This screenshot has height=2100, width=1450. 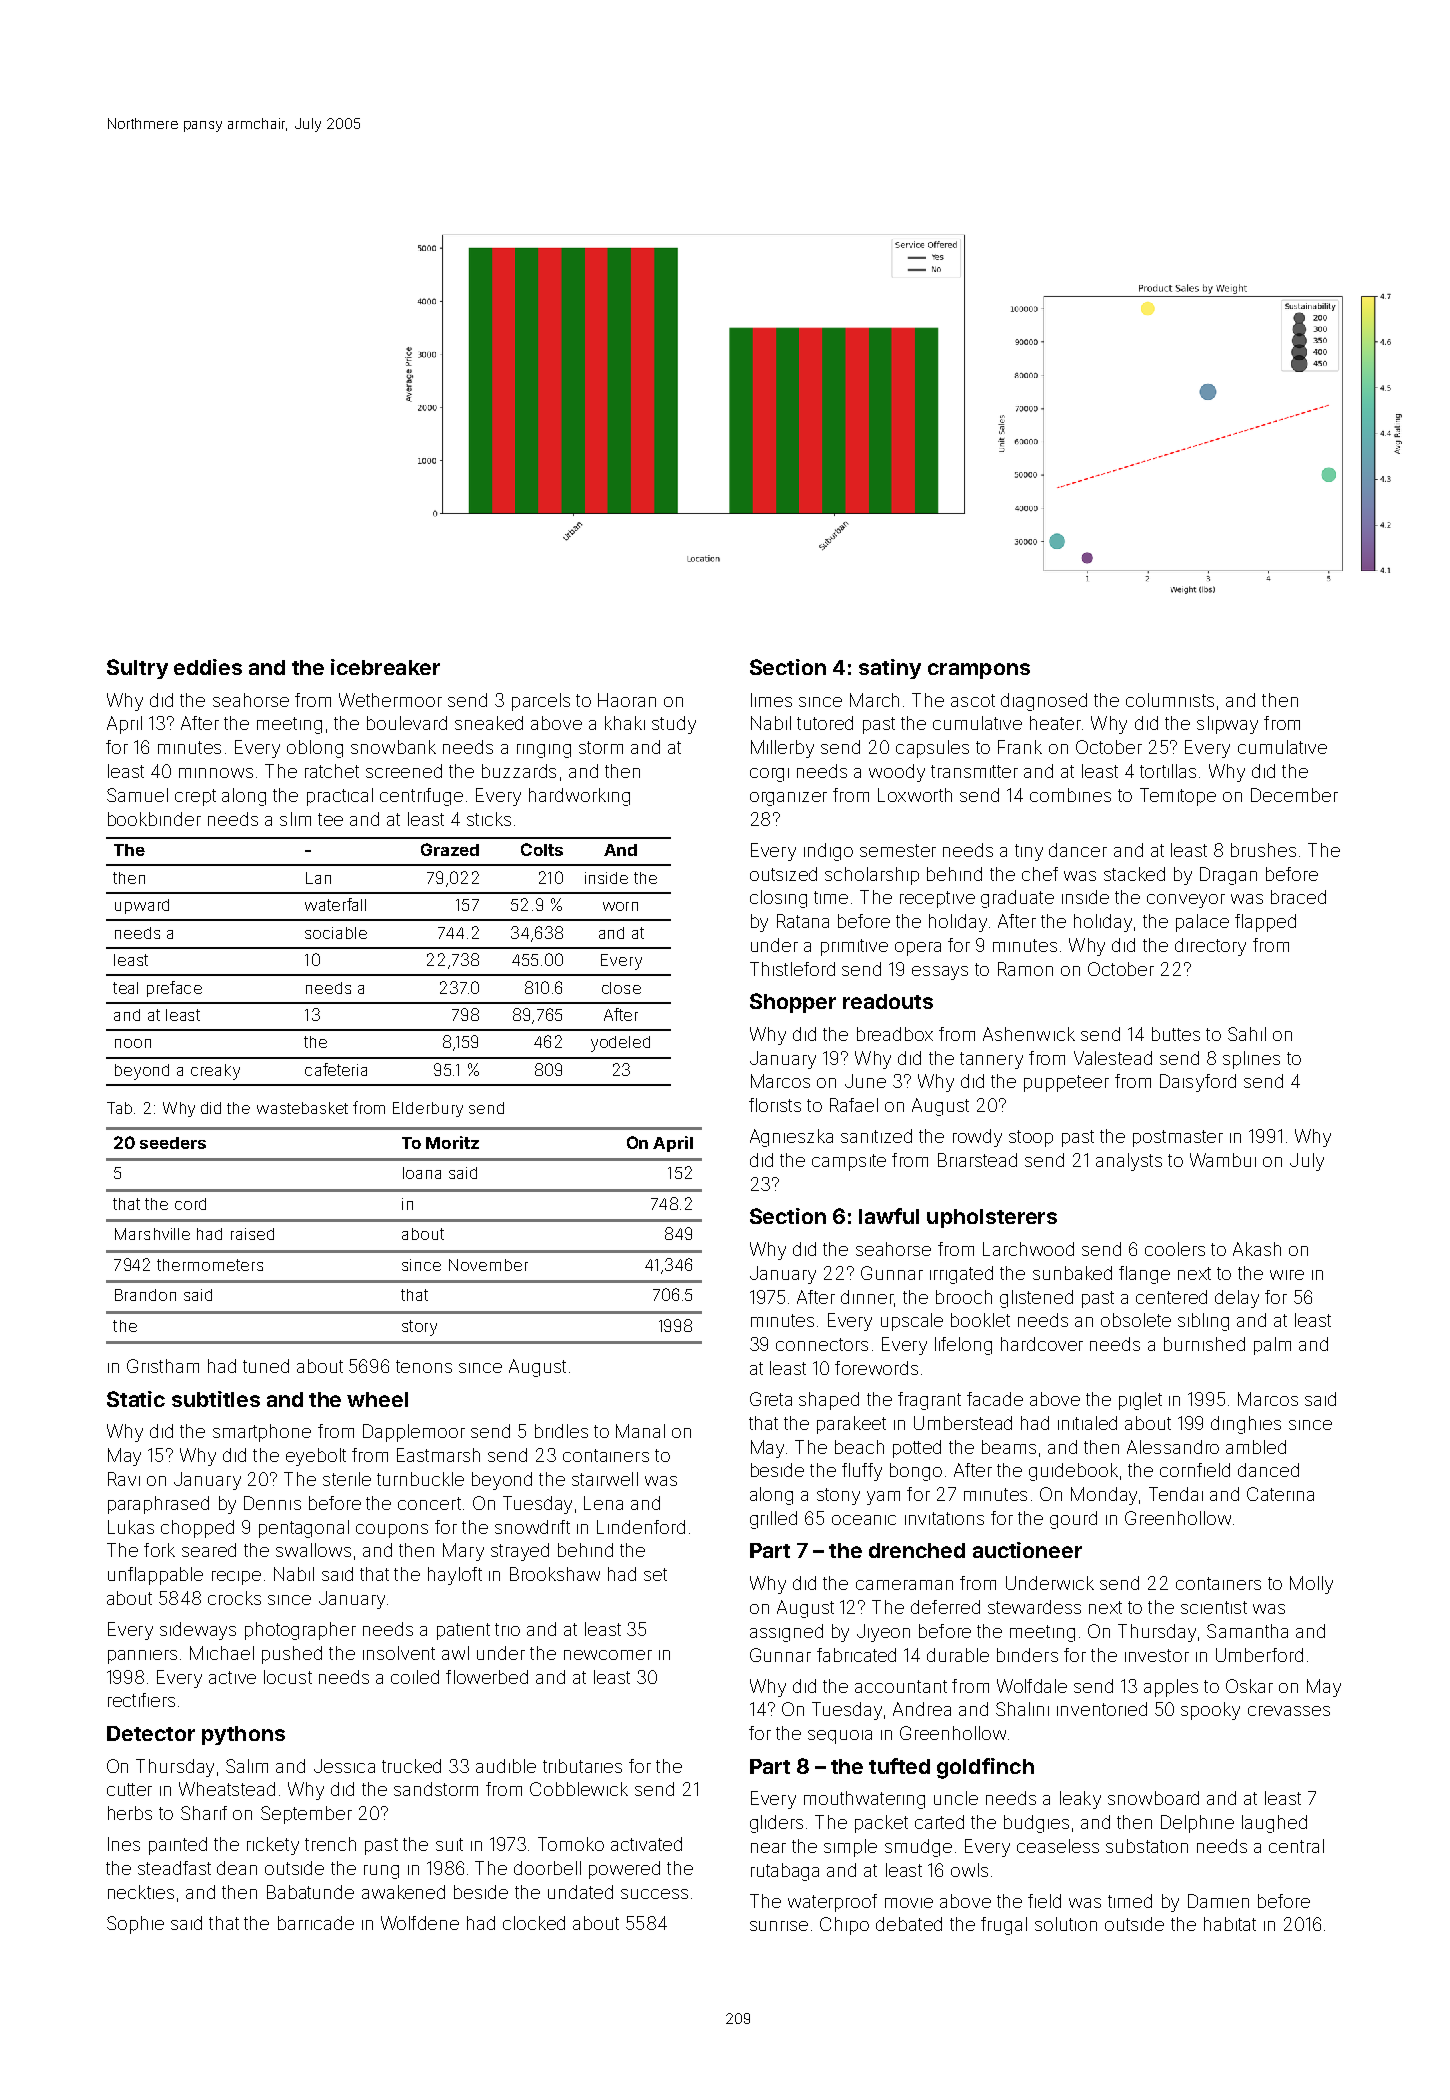 I want to click on powered, so click(x=624, y=1870).
